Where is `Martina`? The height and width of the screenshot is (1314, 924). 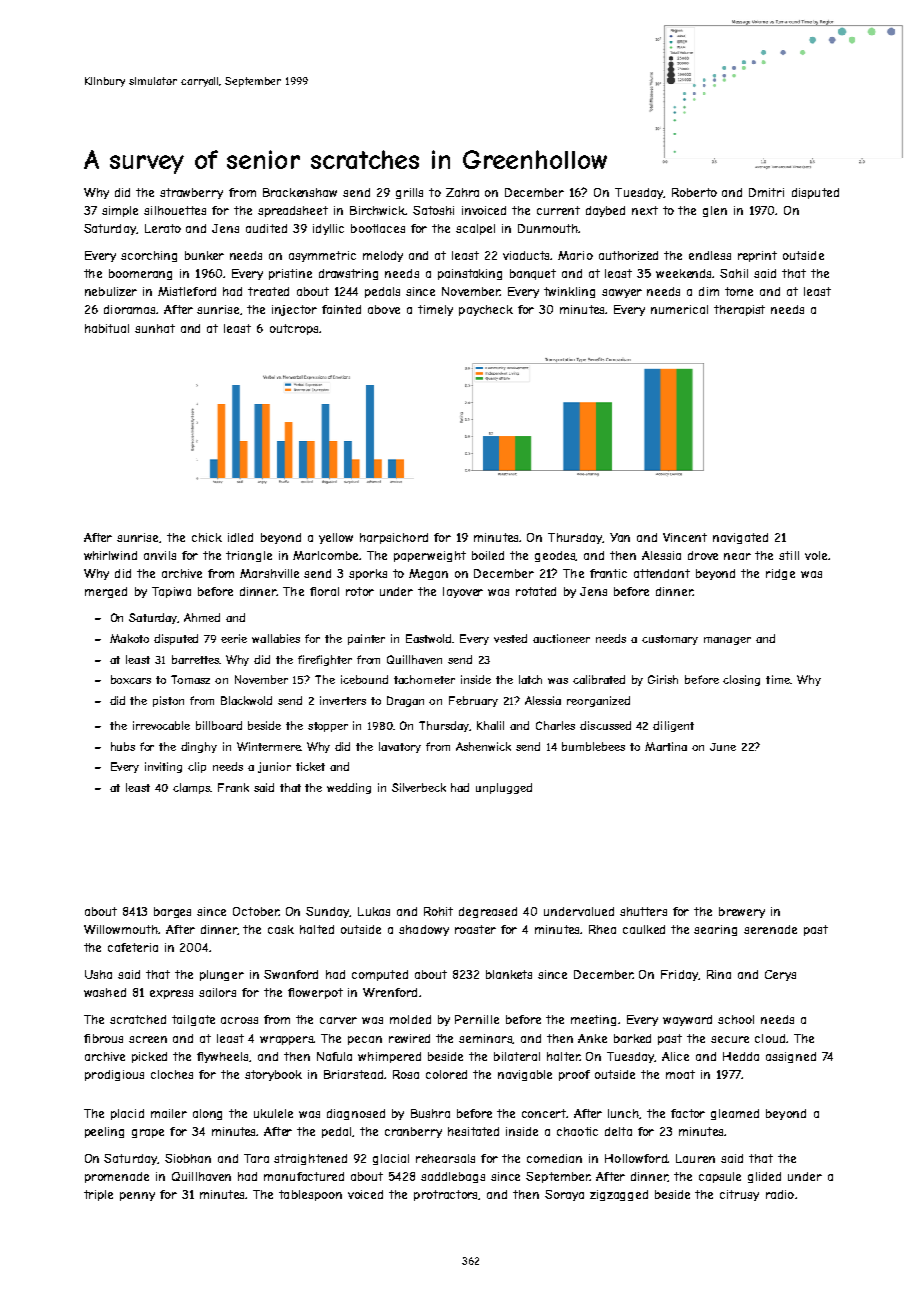 Martina is located at coordinates (666, 746).
